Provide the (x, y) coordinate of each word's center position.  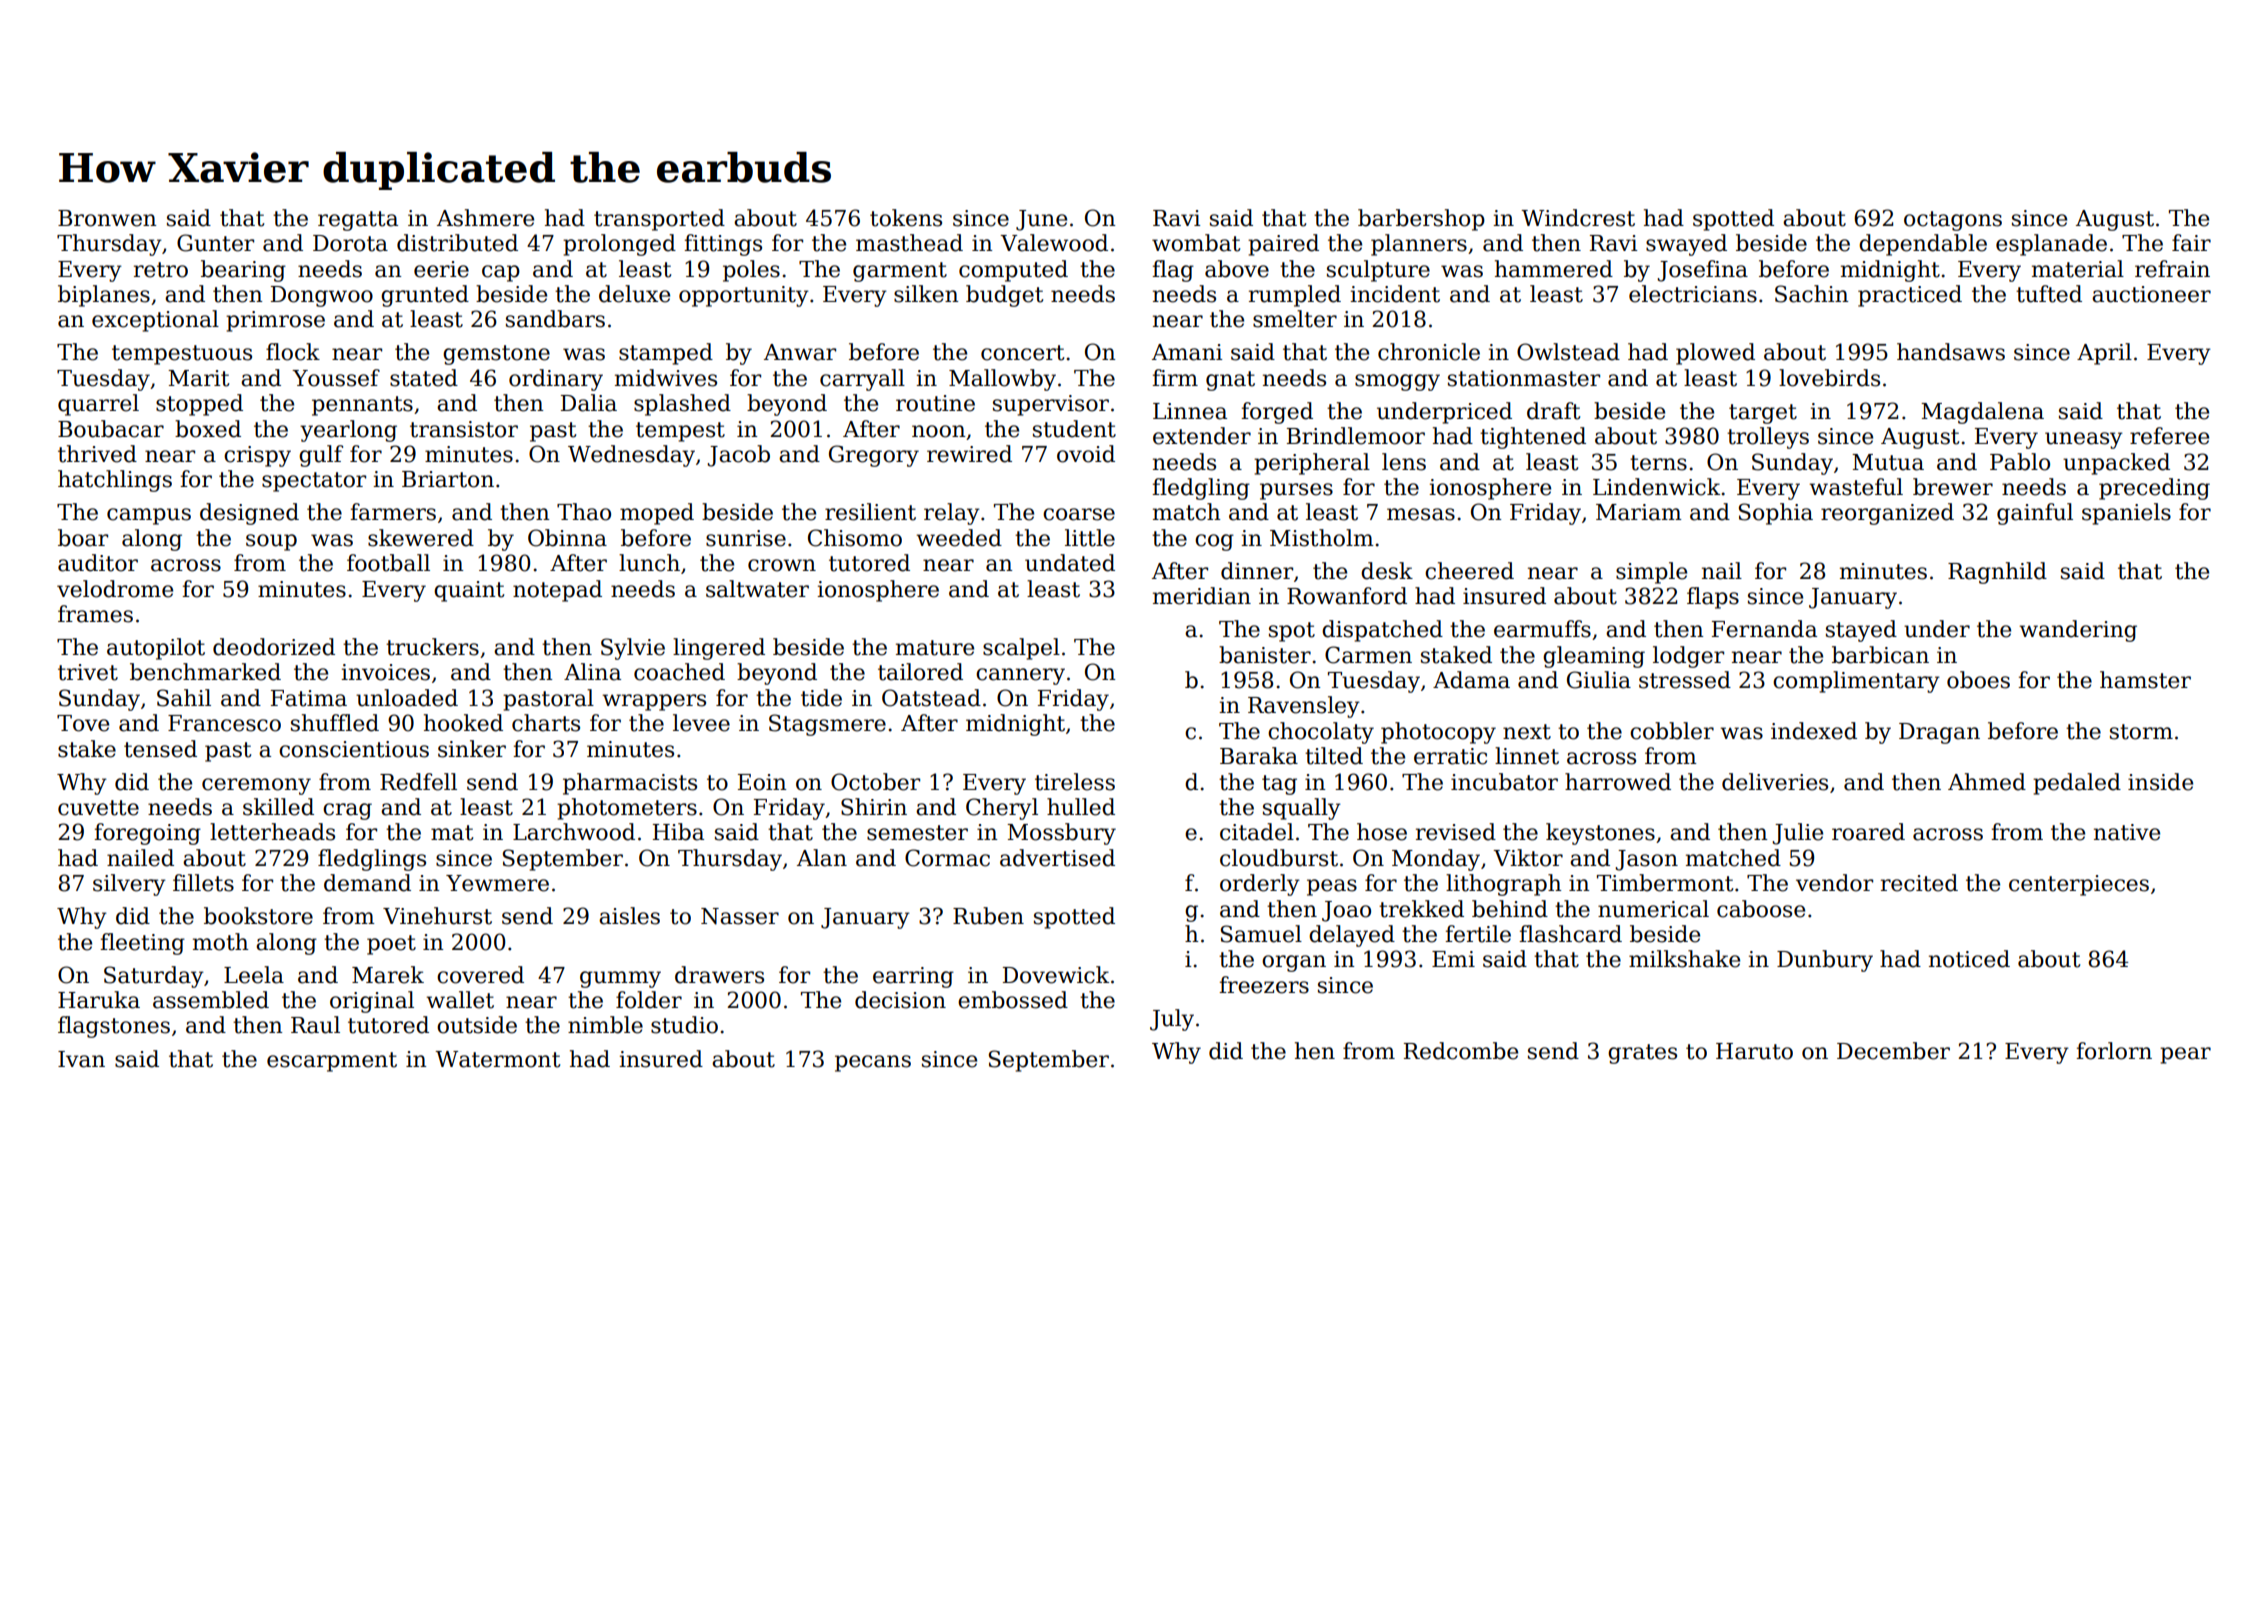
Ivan (81, 1059)
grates (1642, 1054)
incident (1395, 294)
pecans (873, 1063)
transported (659, 220)
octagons (1953, 221)
